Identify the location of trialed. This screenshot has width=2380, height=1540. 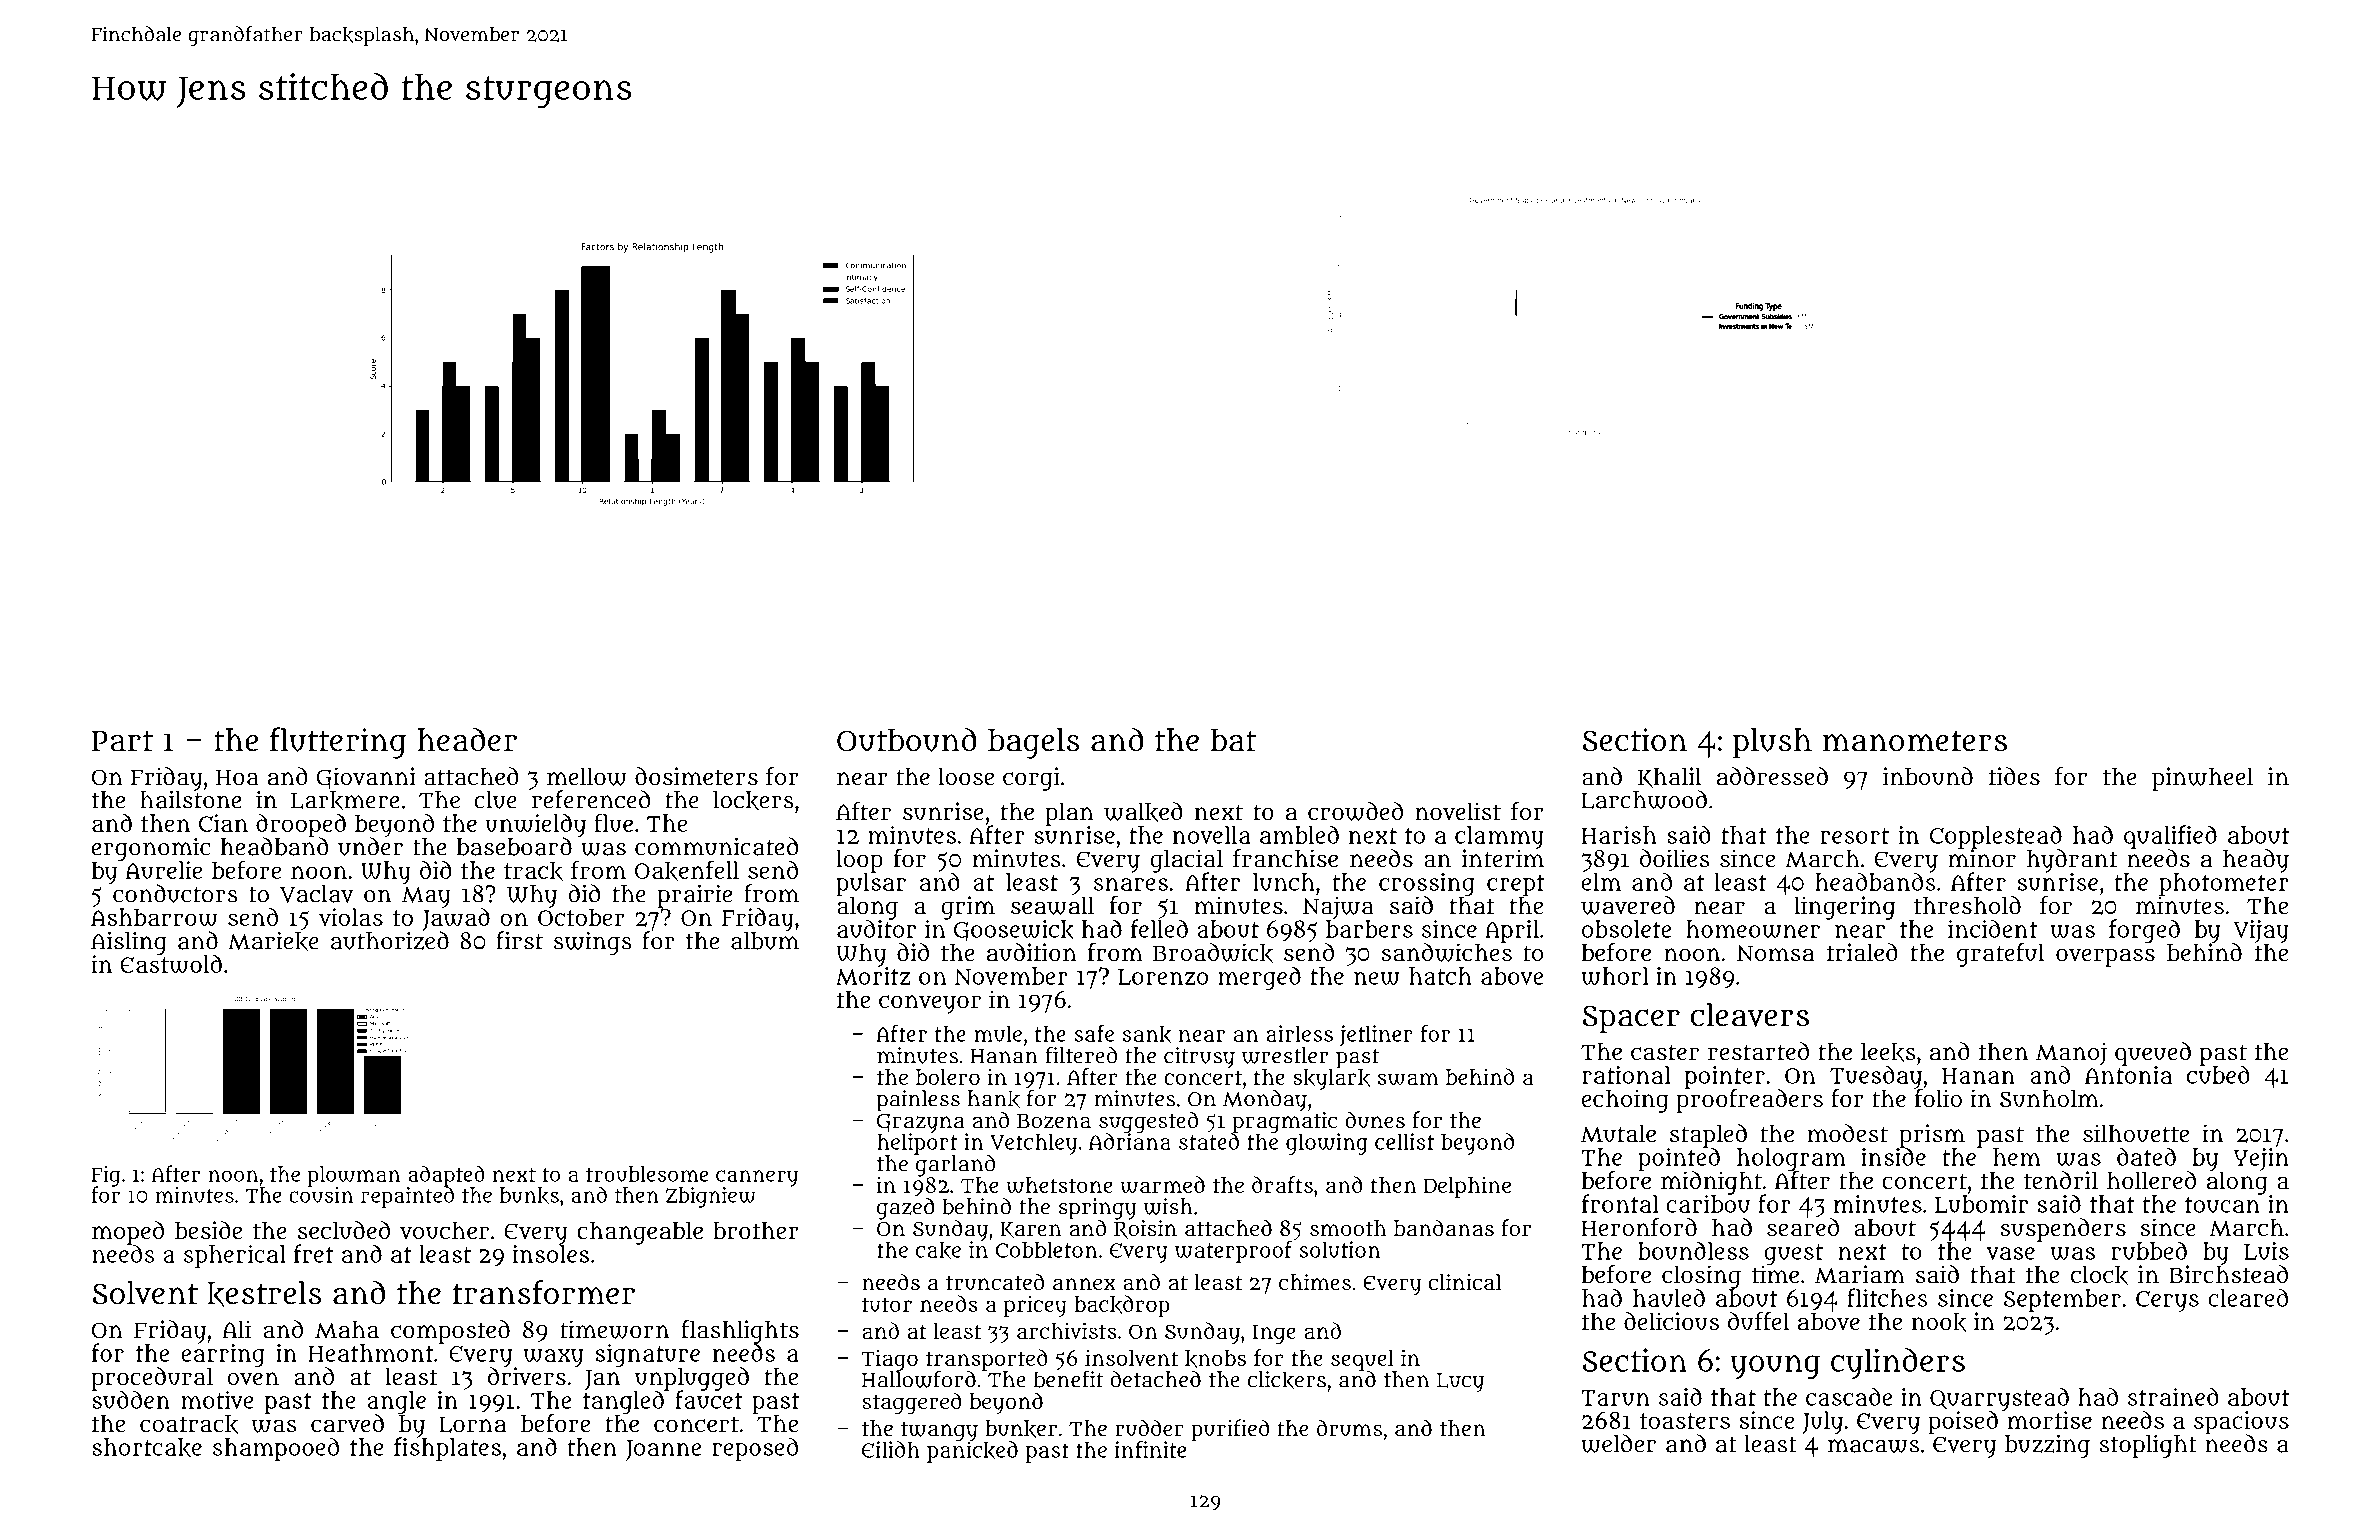
(1862, 952).
